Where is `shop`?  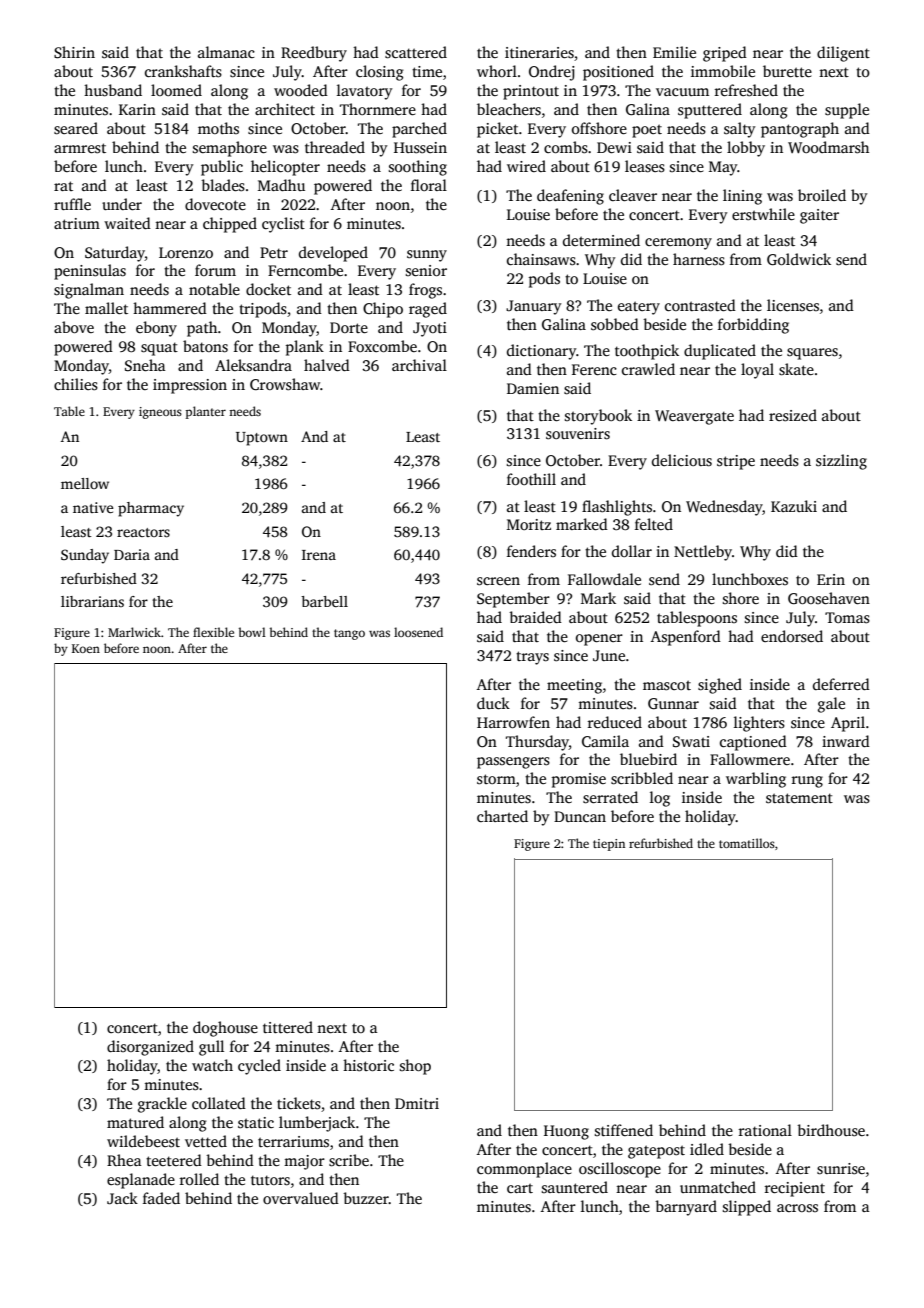 shop is located at coordinates (415, 1067).
